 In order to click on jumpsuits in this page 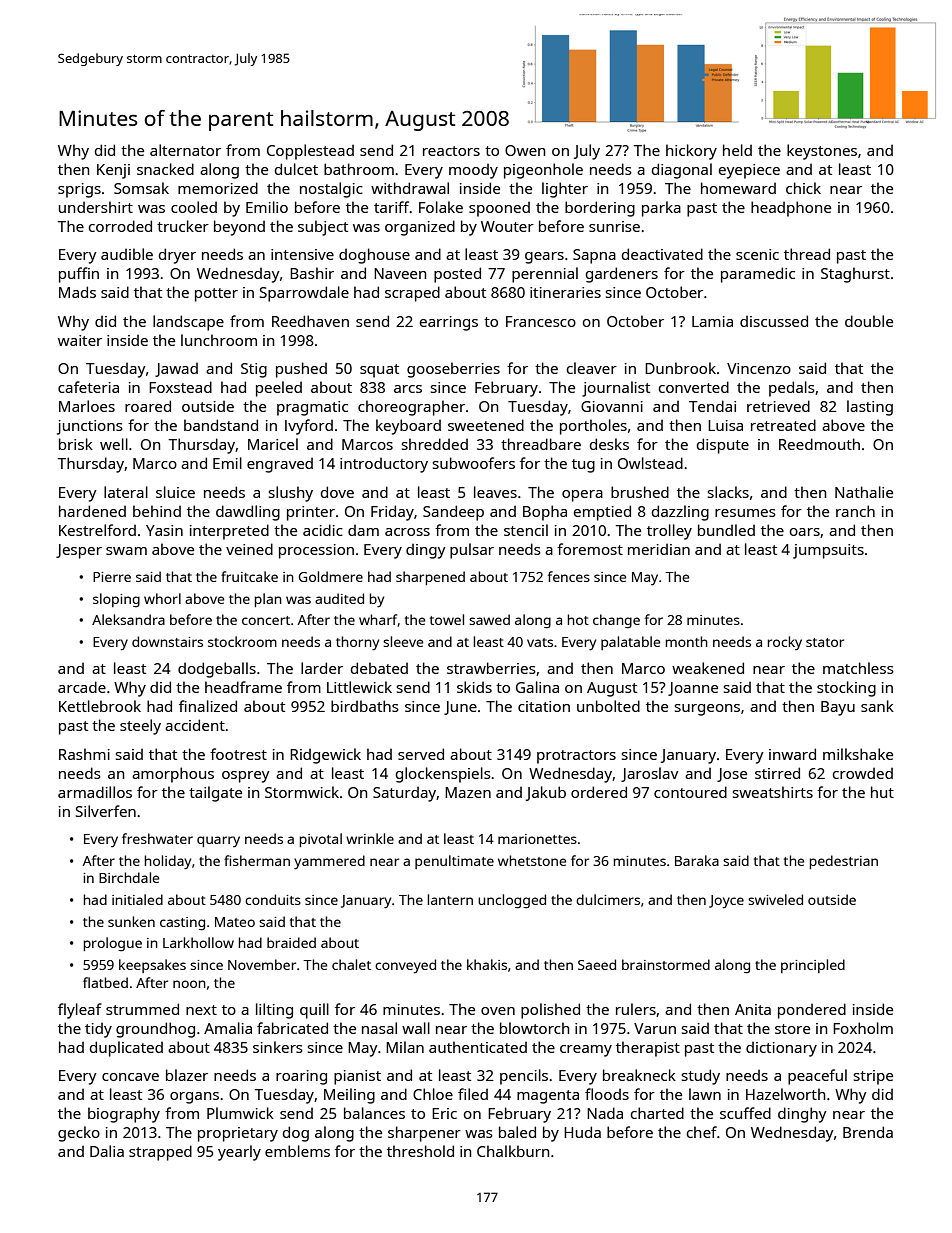, I will do `click(828, 551)`.
